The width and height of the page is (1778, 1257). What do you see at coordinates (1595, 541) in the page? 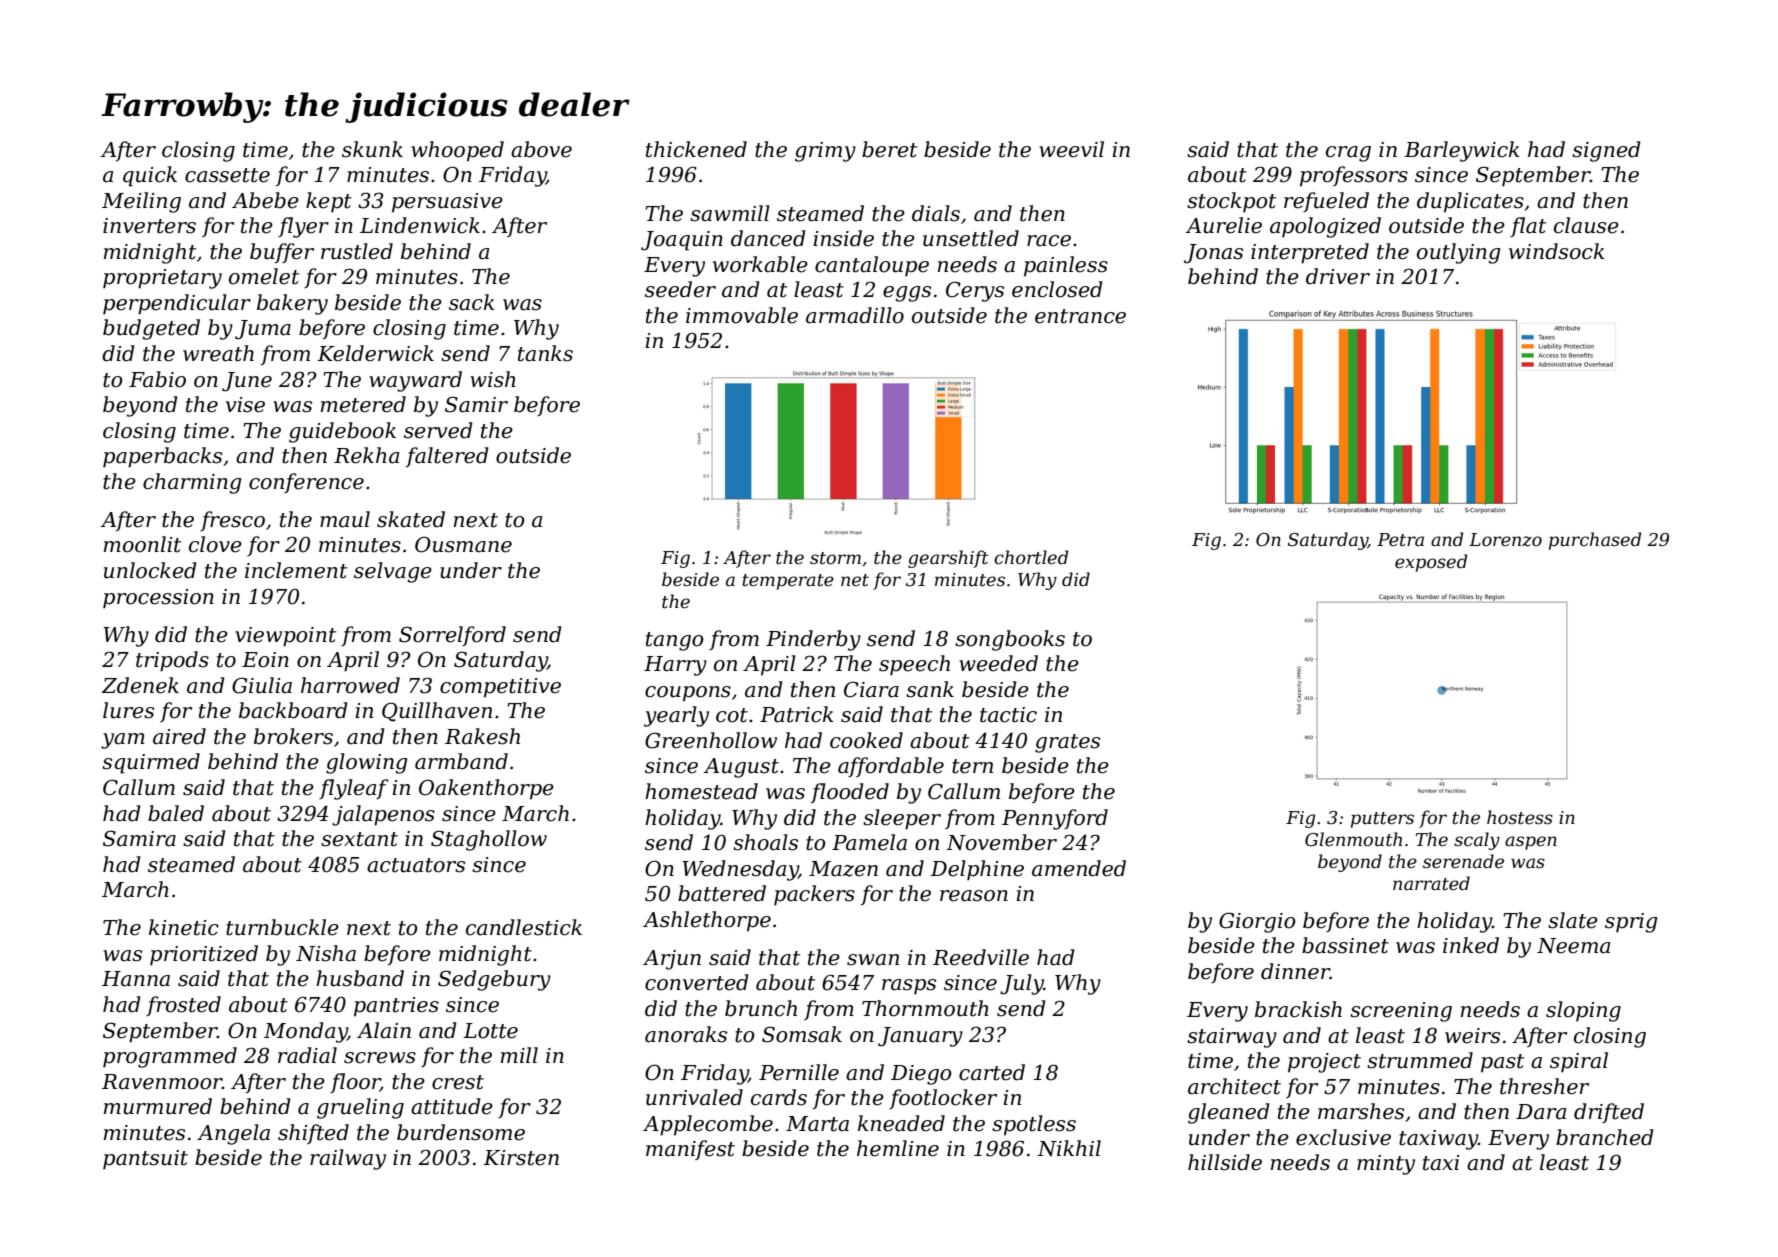
I see `purchased` at bounding box center [1595, 541].
